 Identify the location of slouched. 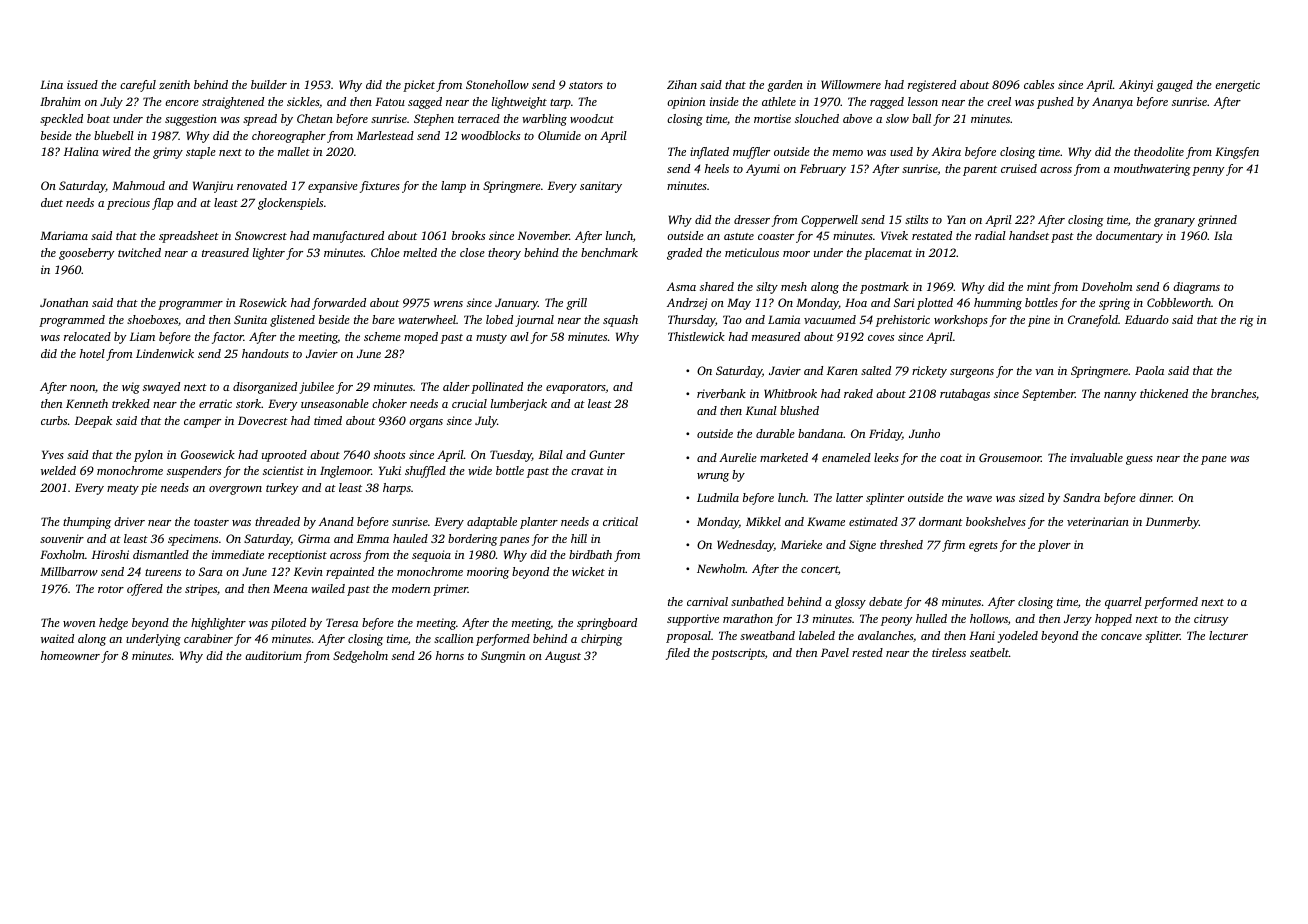
(817, 118).
